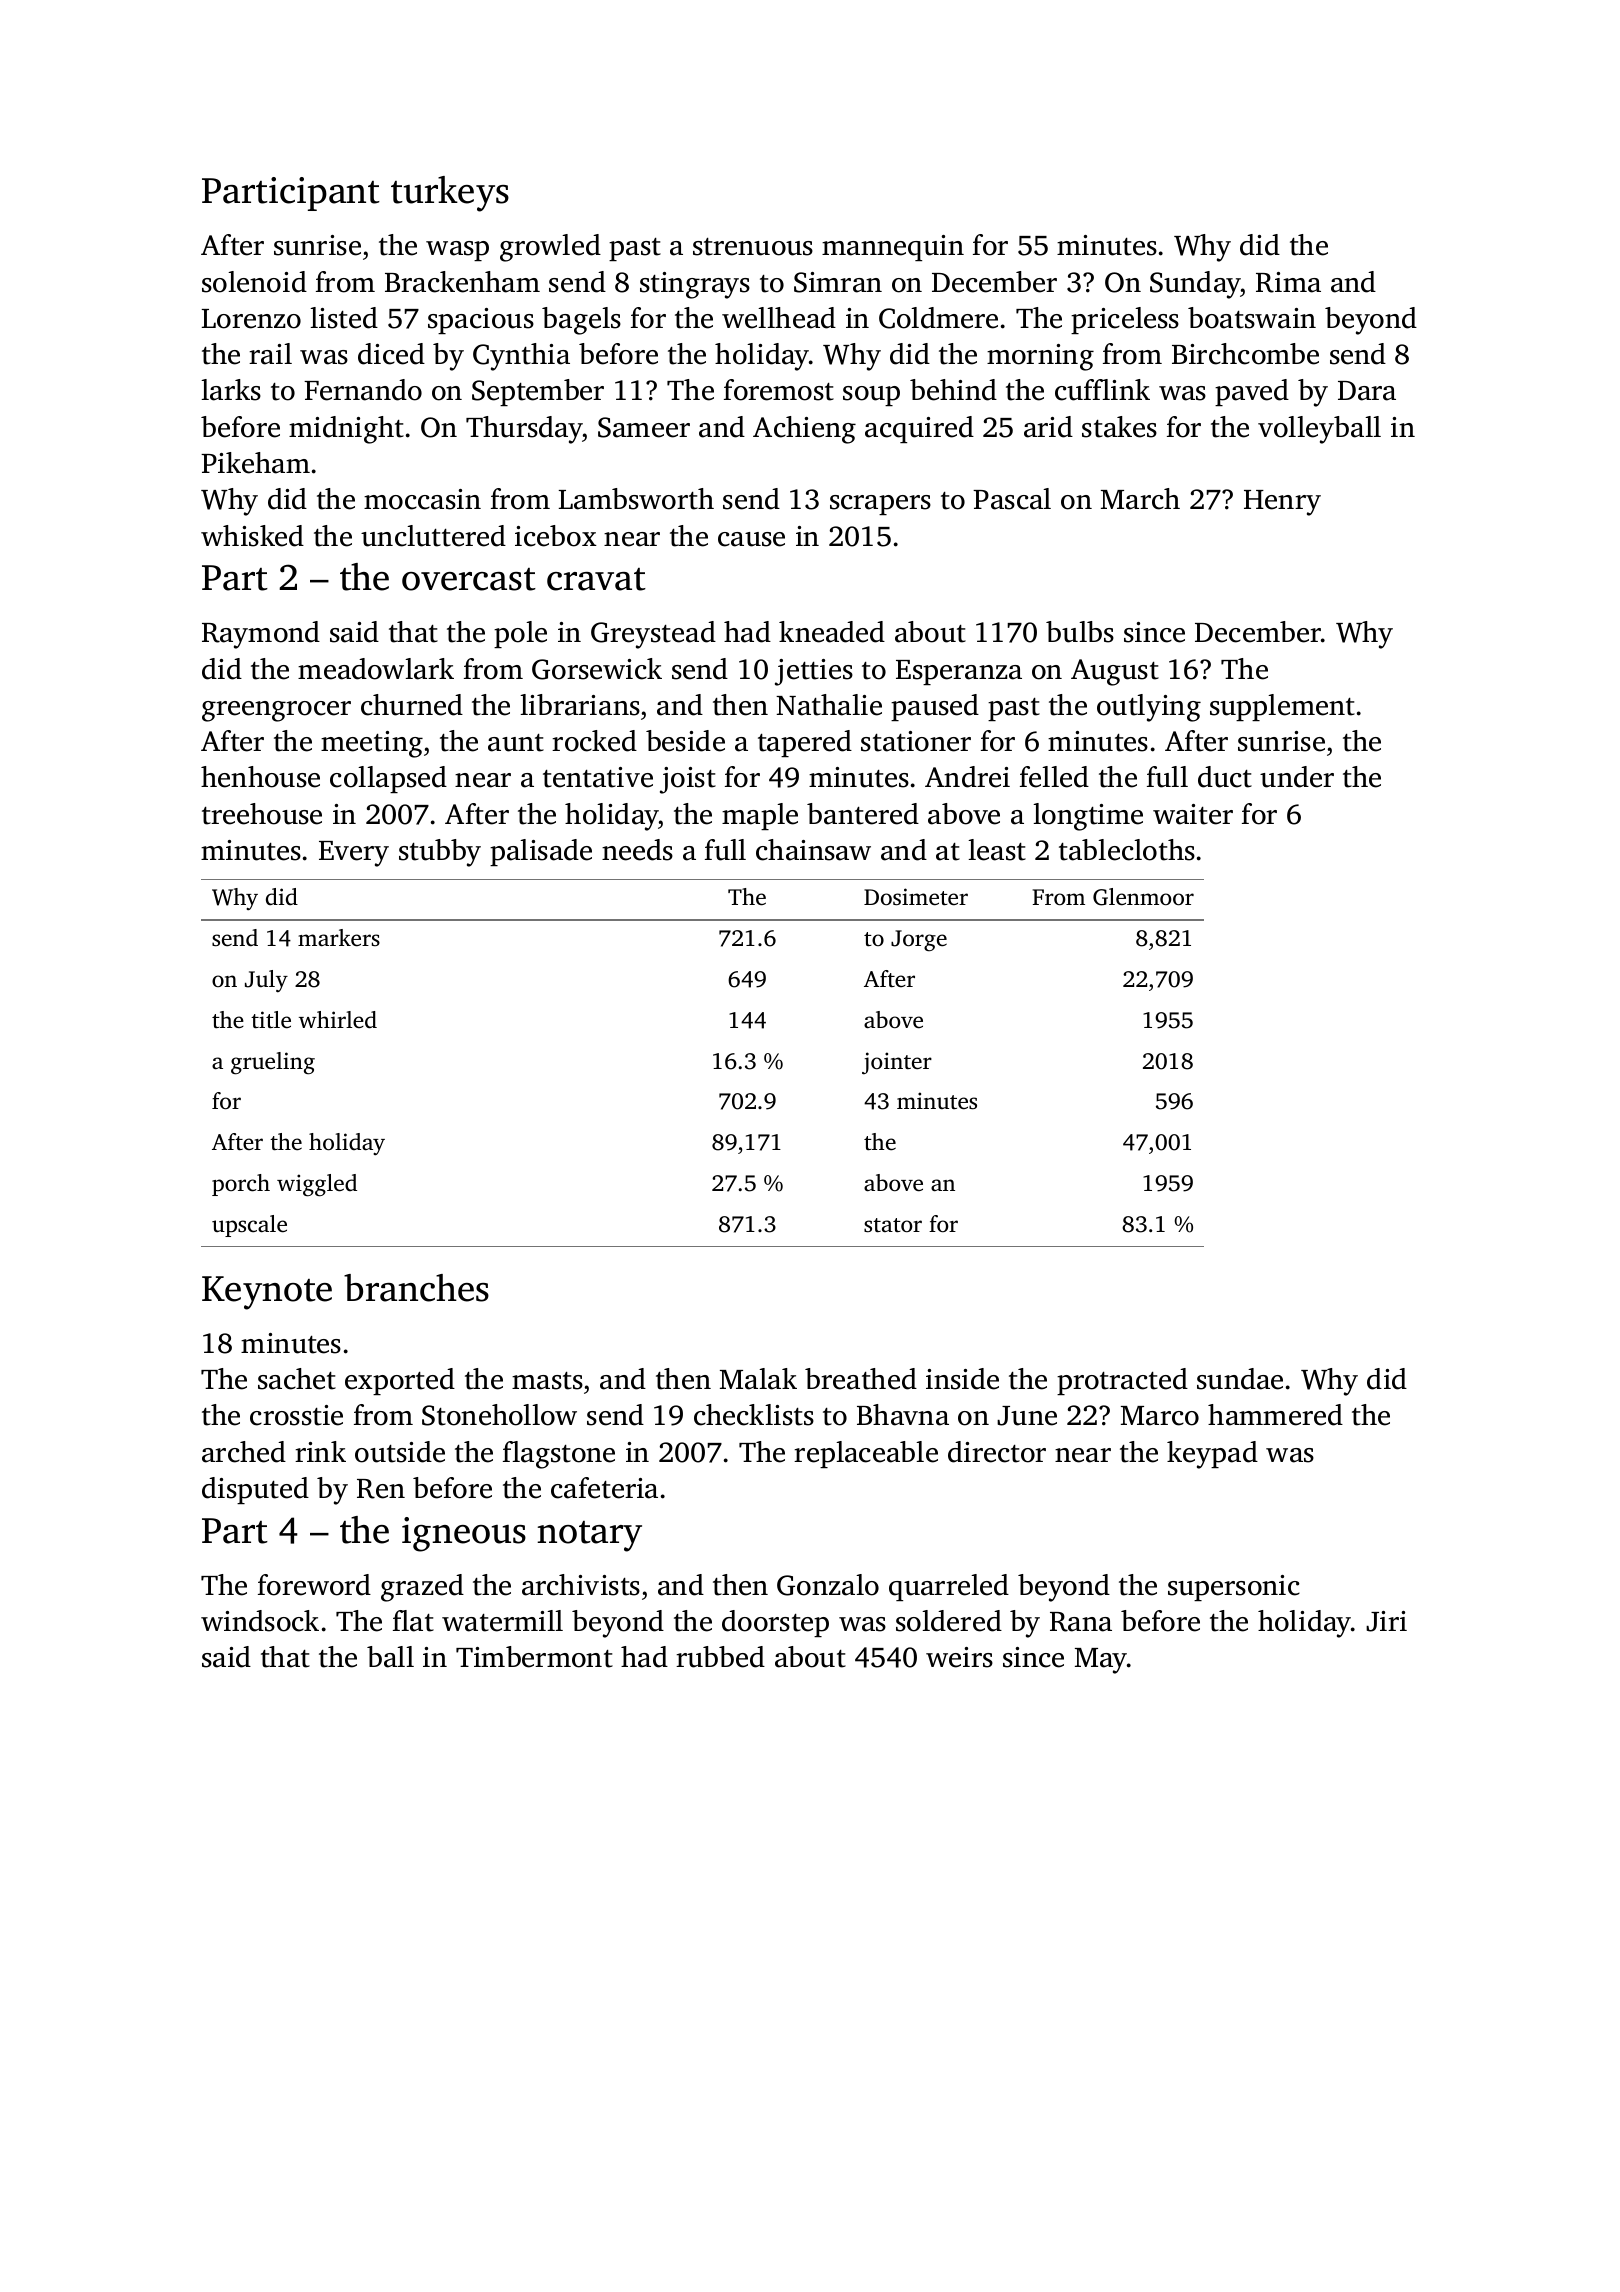  I want to click on growled, so click(550, 248).
